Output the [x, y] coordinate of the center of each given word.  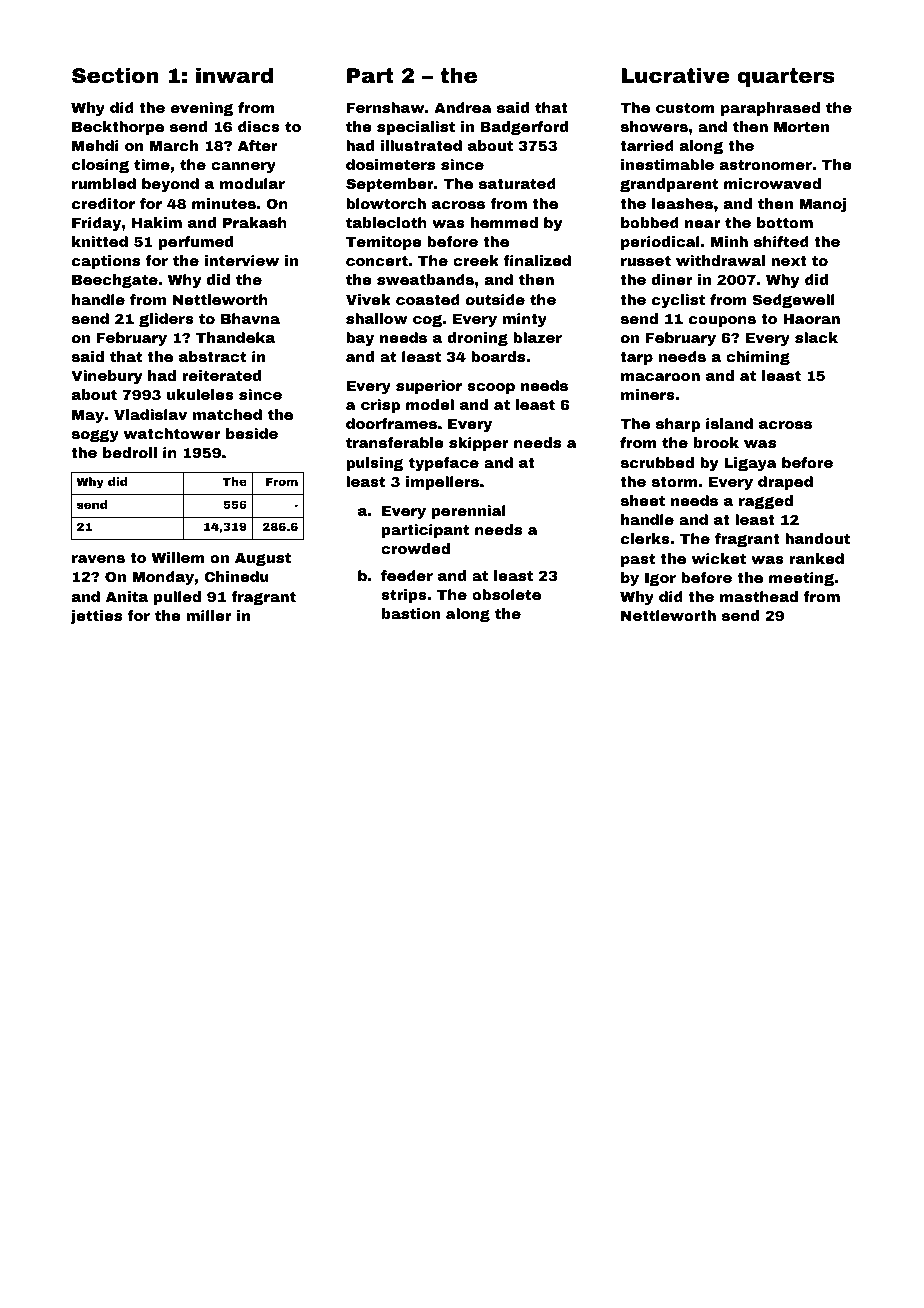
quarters [786, 77]
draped [785, 483]
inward [234, 75]
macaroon [660, 377]
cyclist [678, 301]
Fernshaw [385, 107]
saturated [517, 183]
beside [252, 433]
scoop [491, 388]
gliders [166, 320]
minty [524, 320]
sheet [643, 500]
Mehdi [95, 145]
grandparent [669, 185]
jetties [96, 617]
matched [227, 414]
